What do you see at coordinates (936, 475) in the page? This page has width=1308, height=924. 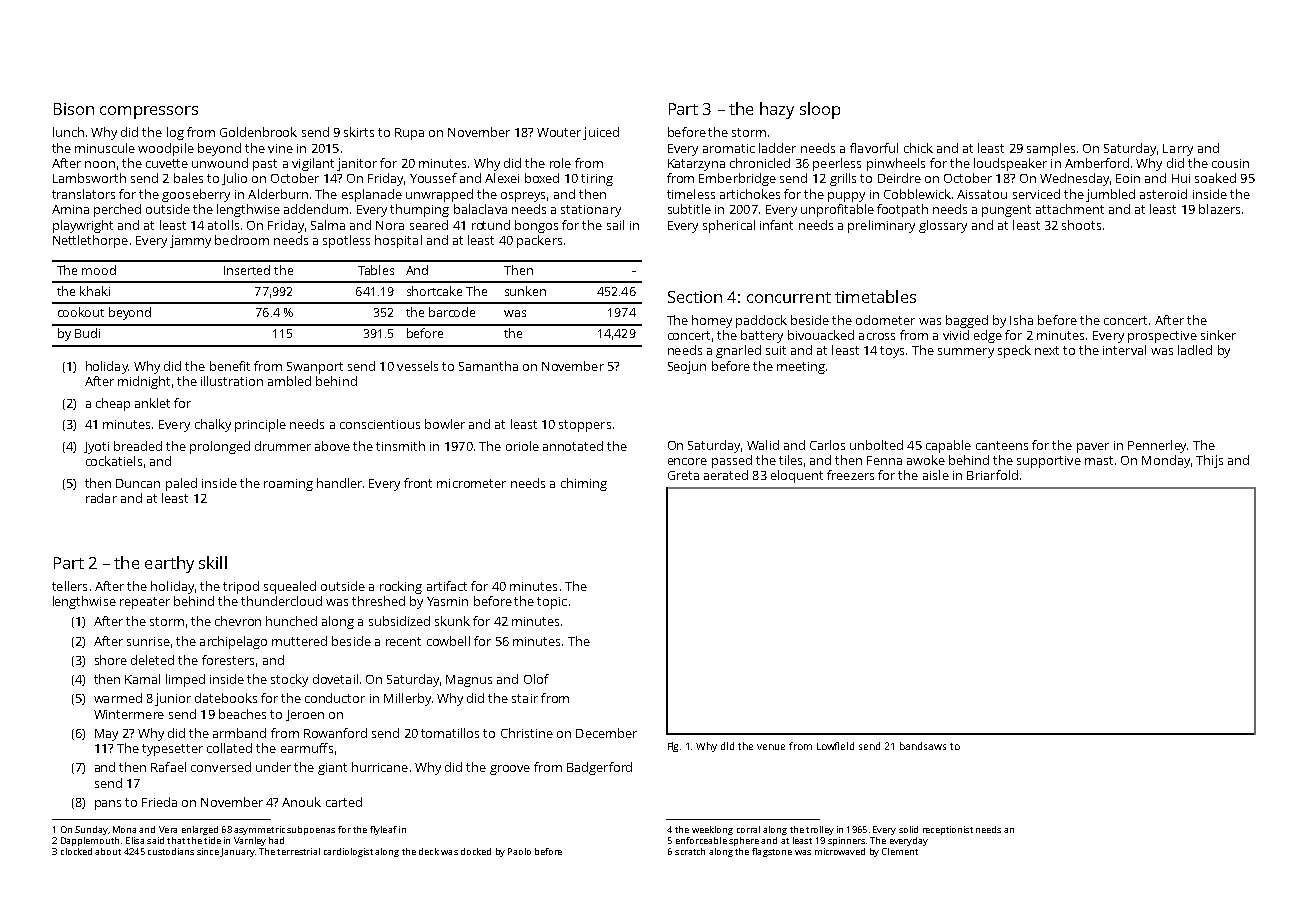 I see `aisle` at bounding box center [936, 475].
